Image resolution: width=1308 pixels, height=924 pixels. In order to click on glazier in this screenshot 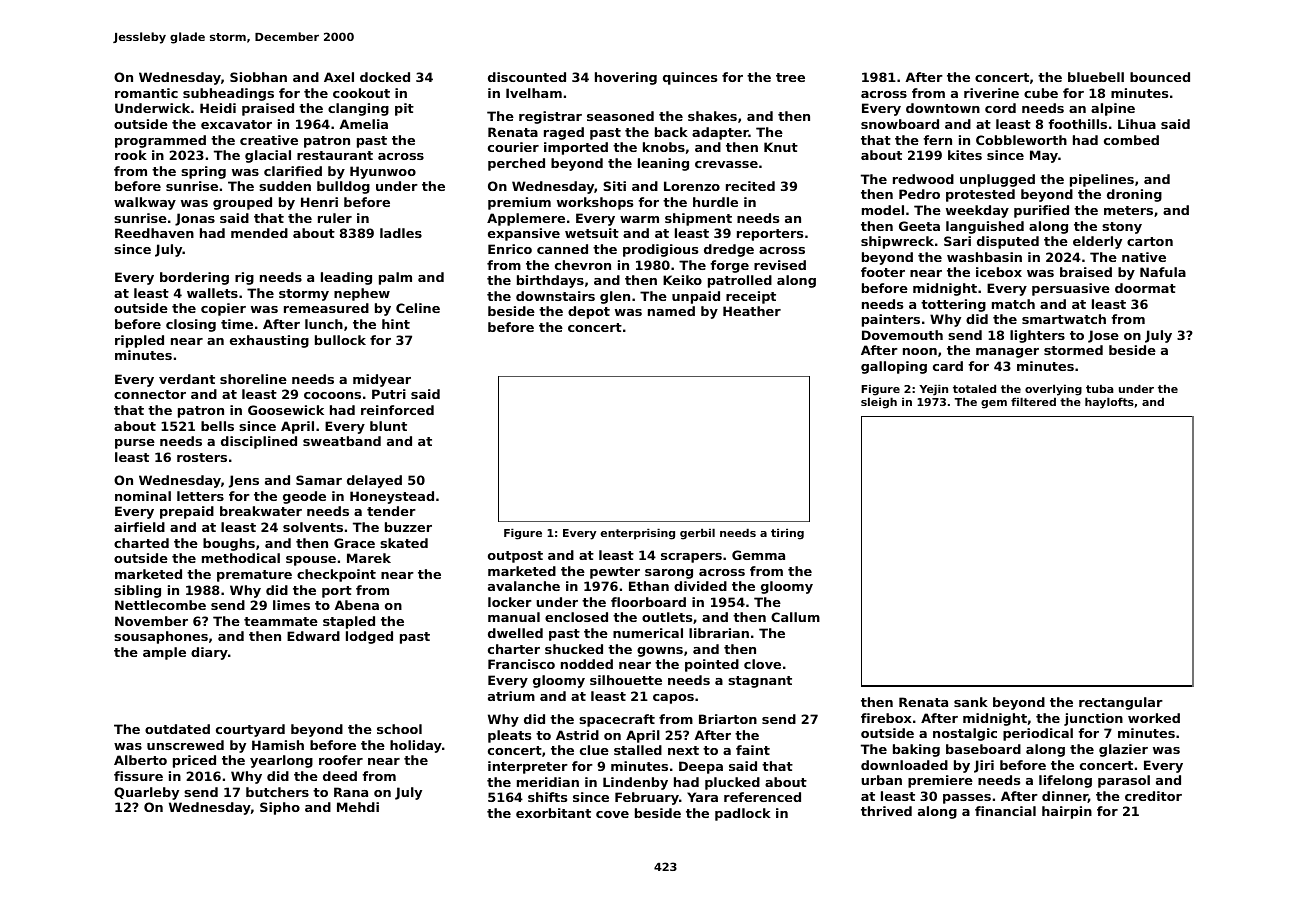, I will do `click(1123, 750)`.
